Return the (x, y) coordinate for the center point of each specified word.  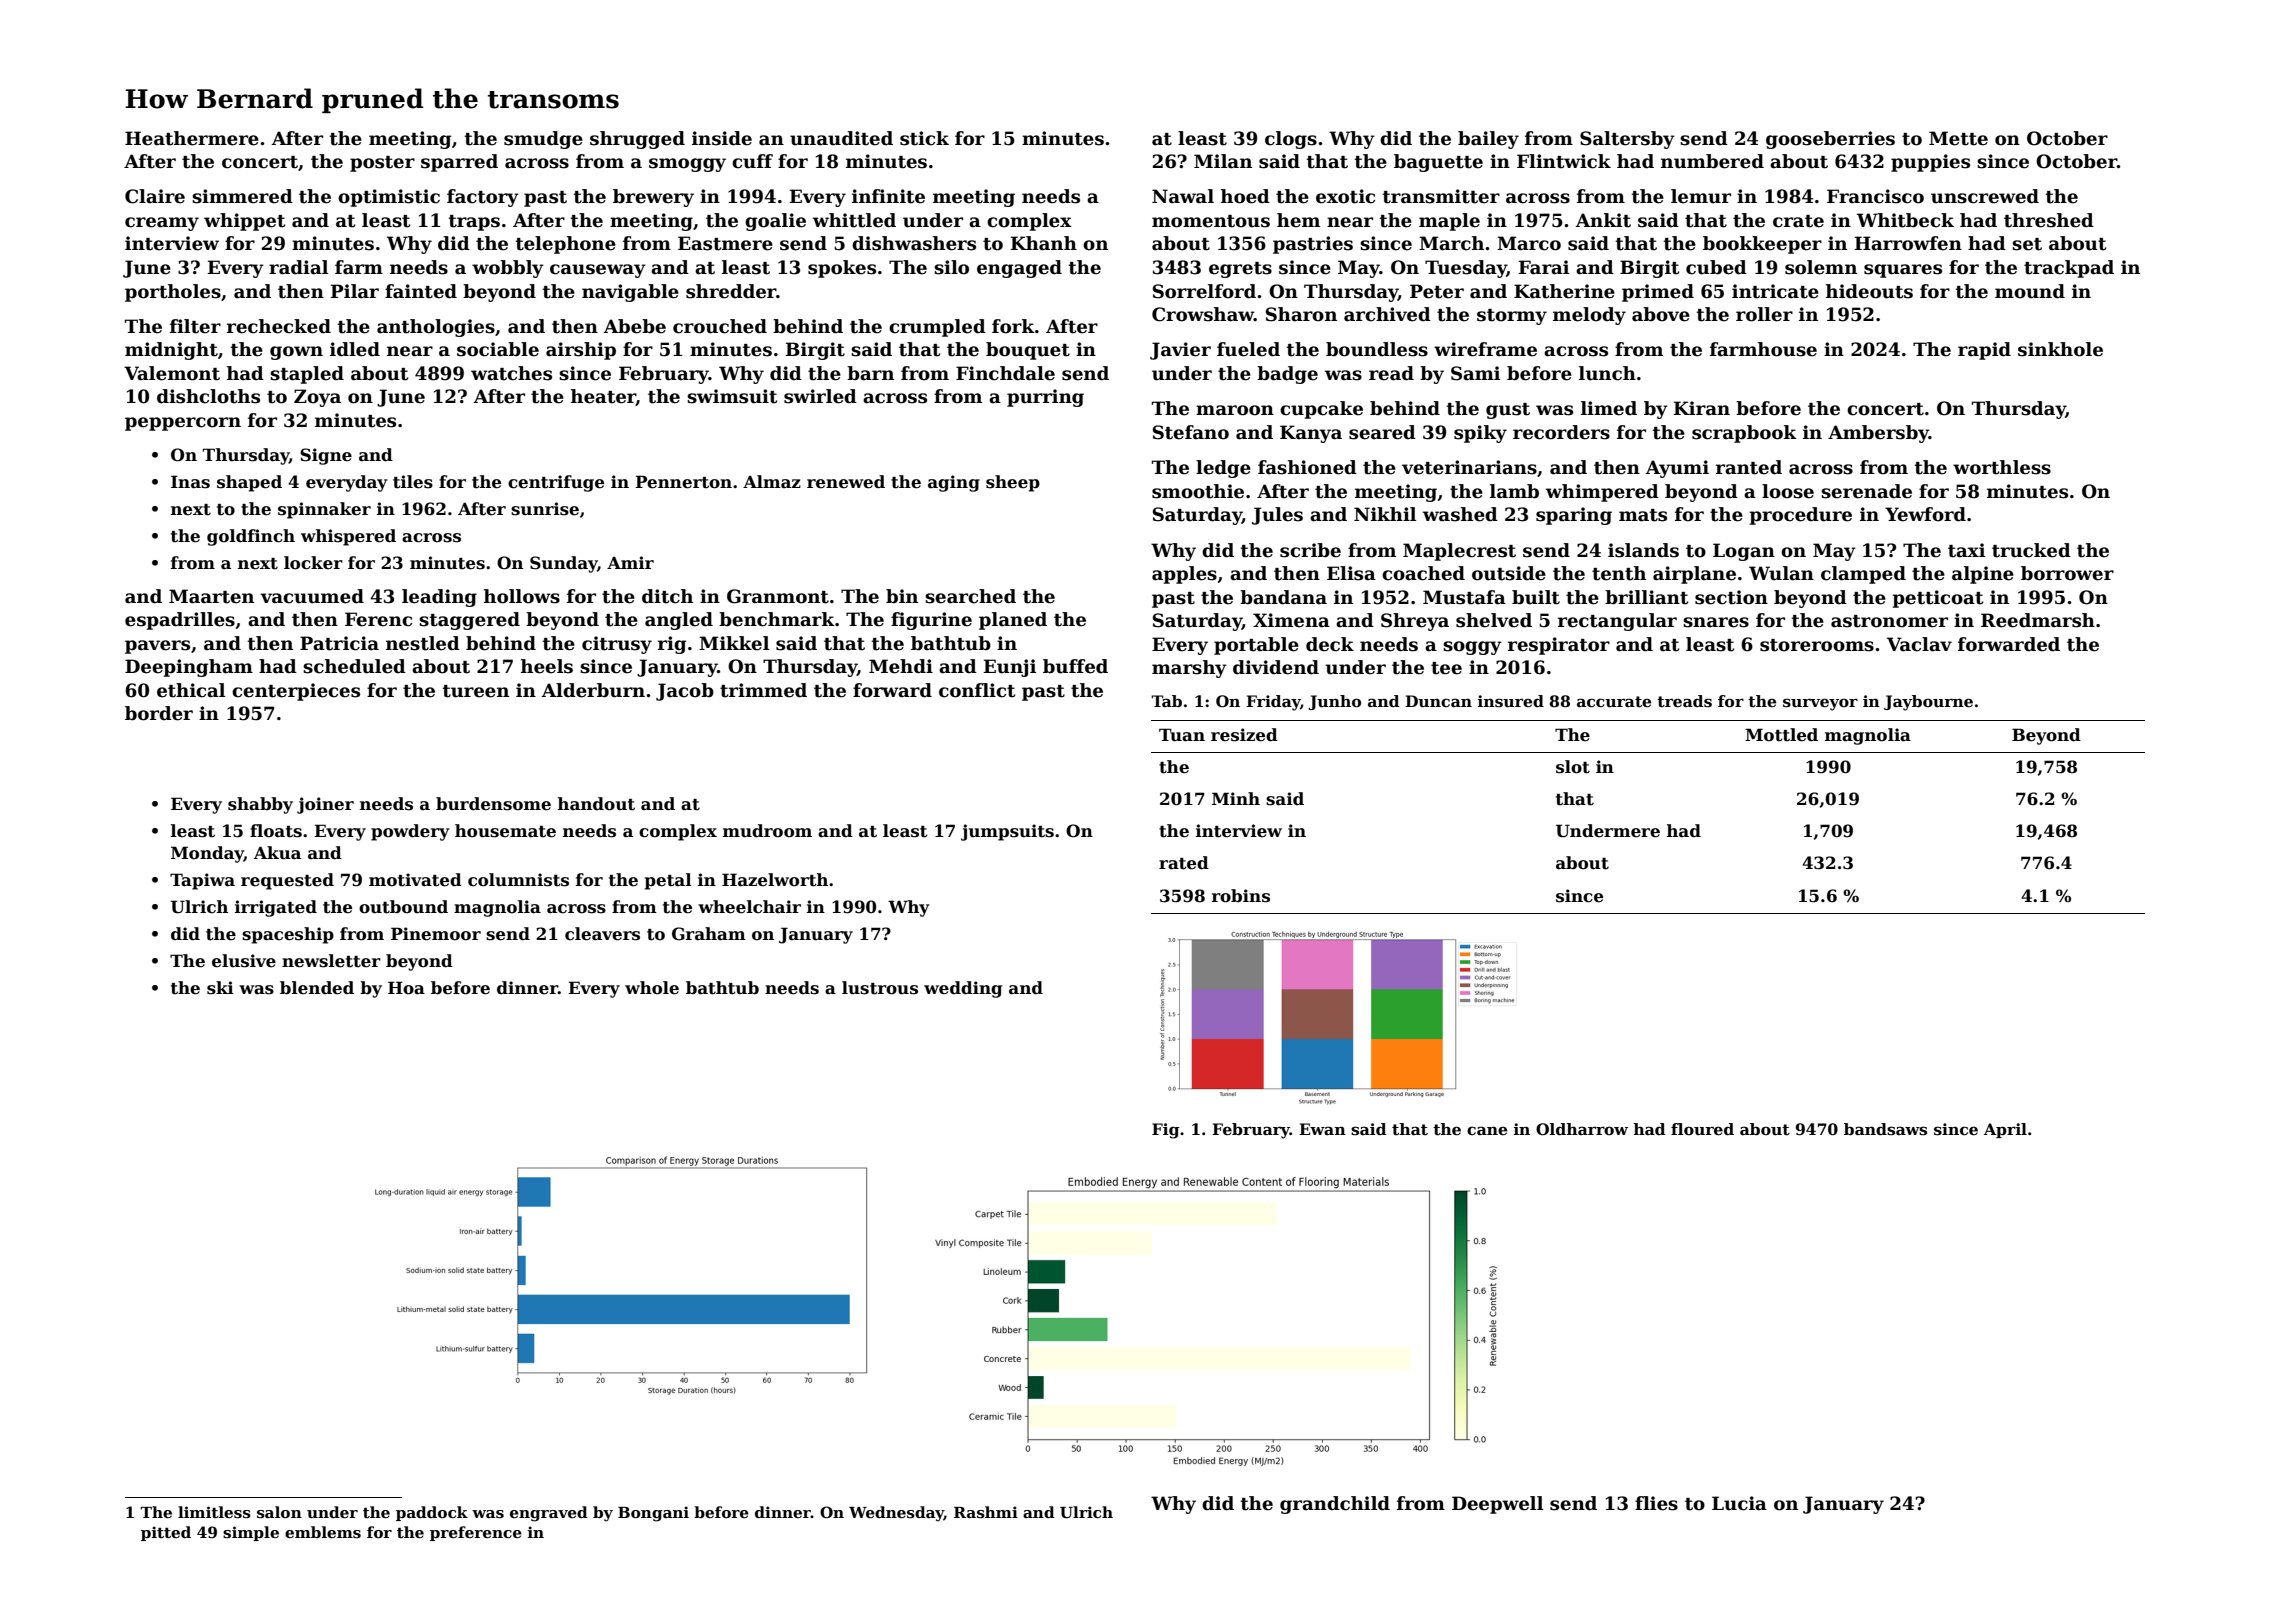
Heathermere (192, 138)
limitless (214, 1512)
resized (1244, 735)
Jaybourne (1928, 703)
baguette (1438, 163)
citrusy (617, 645)
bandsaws (1885, 1129)
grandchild (1335, 1505)
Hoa (406, 988)
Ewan (1322, 1129)
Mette (1958, 138)
